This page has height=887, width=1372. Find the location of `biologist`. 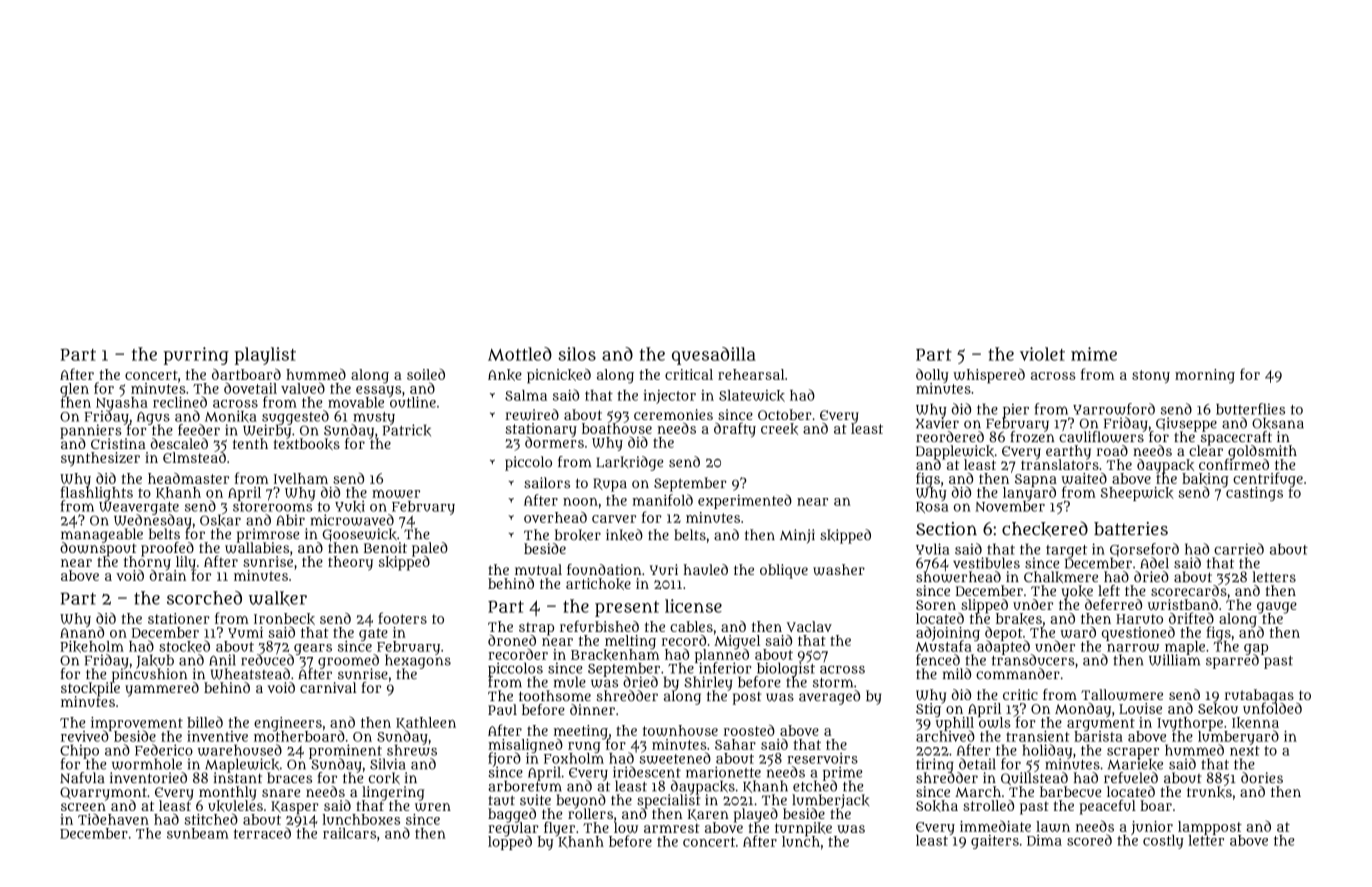

biologist is located at coordinates (785, 670).
